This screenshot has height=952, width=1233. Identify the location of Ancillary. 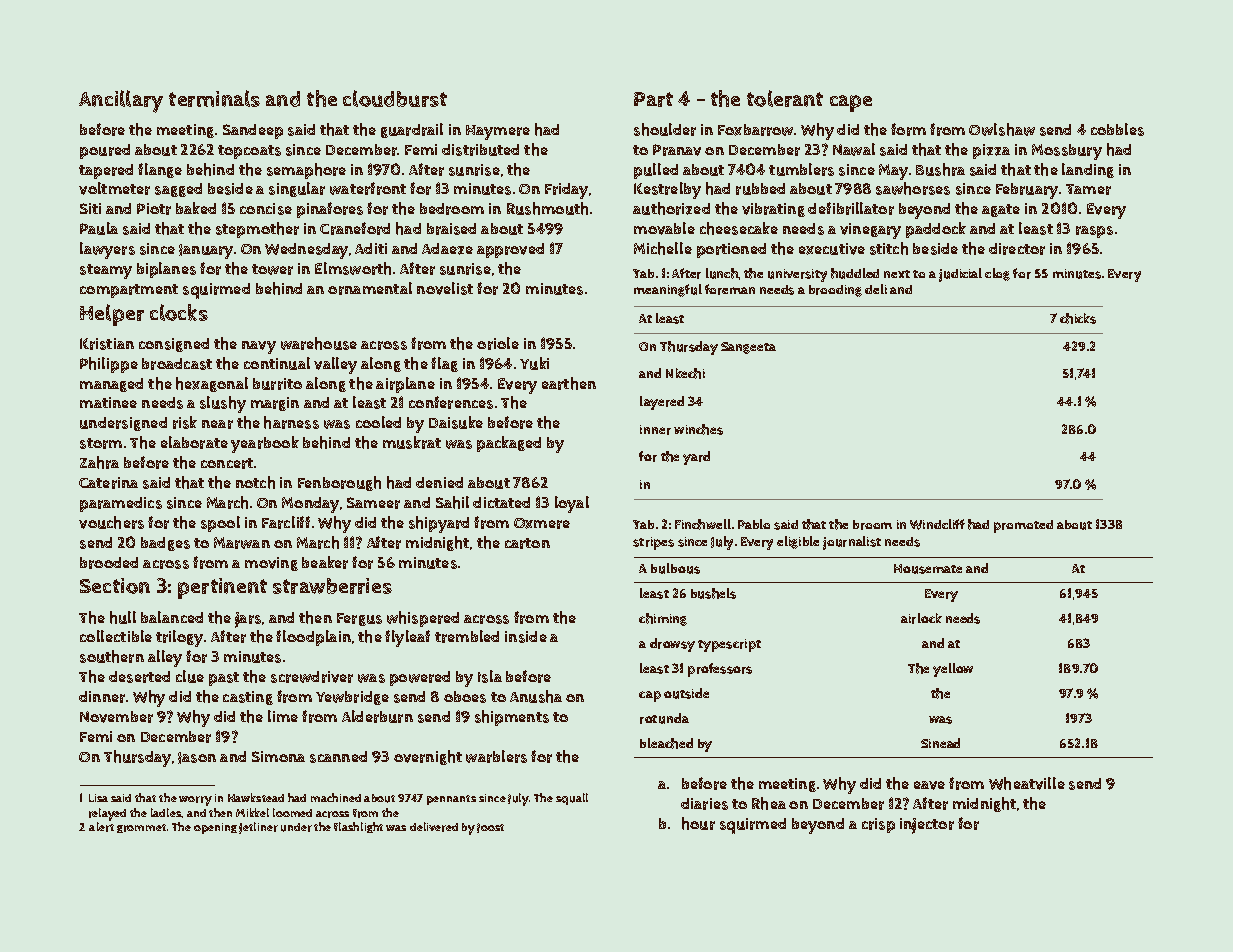
(121, 101).
